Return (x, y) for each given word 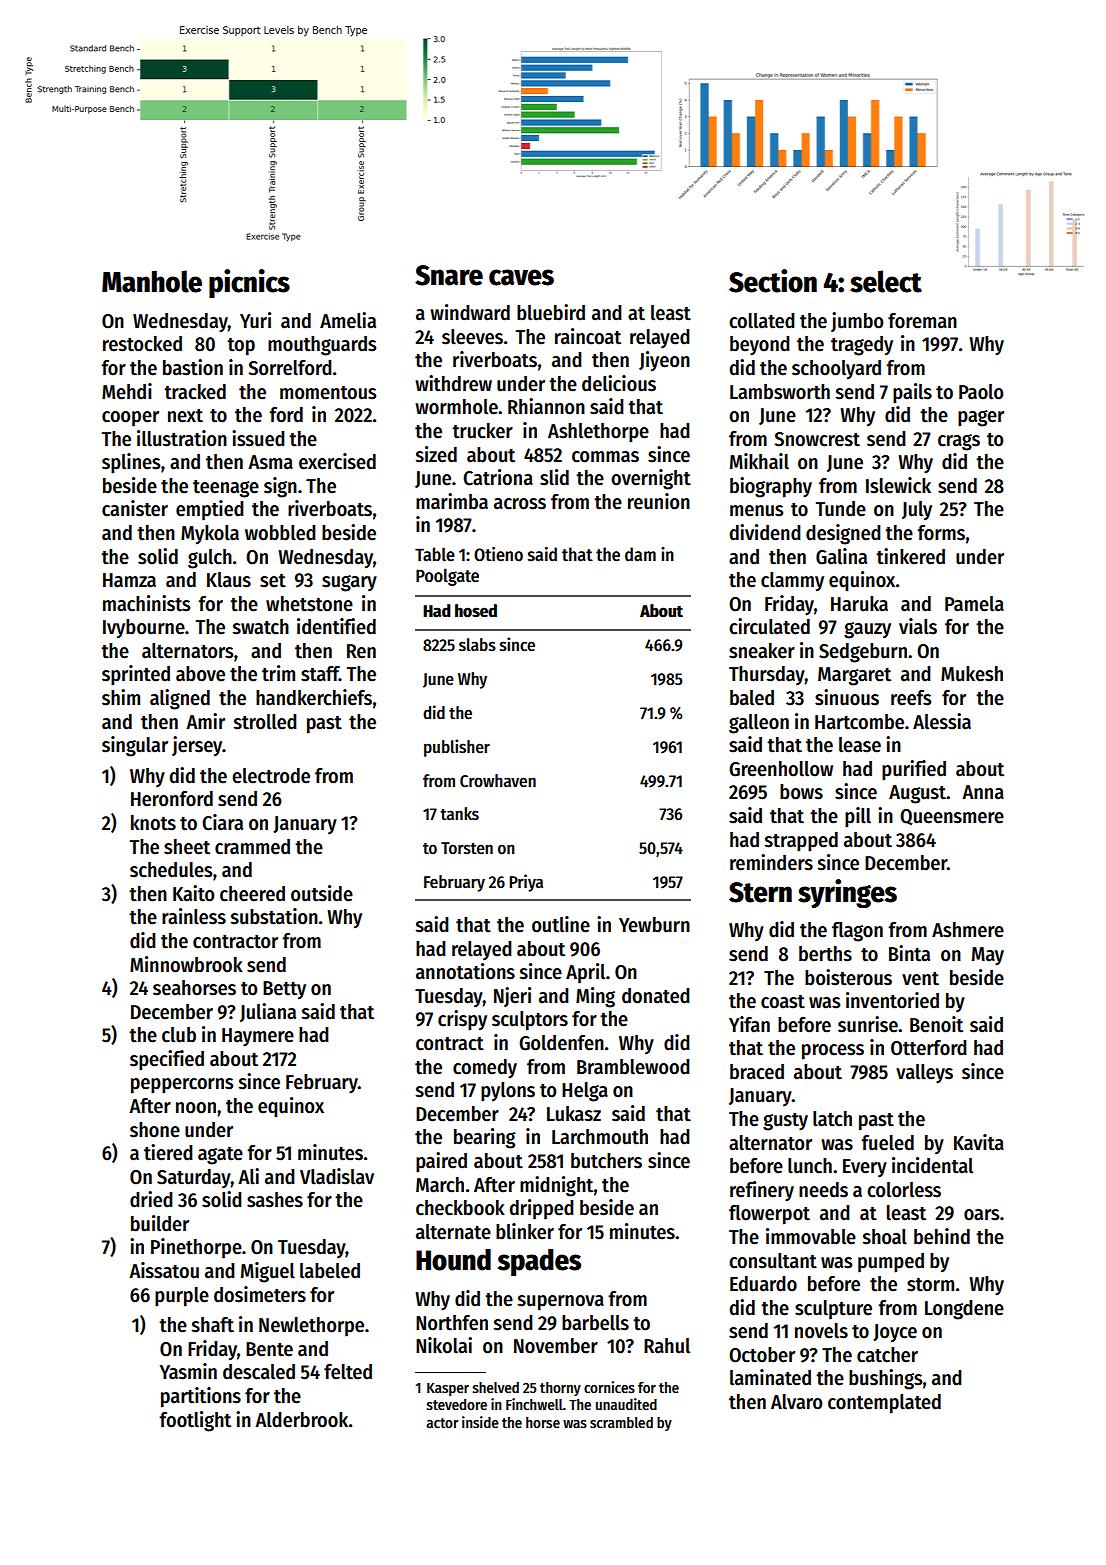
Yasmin (188, 1371)
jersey (197, 746)
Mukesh (972, 674)
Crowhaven (498, 781)
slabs (477, 645)
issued (258, 438)
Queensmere (952, 817)
